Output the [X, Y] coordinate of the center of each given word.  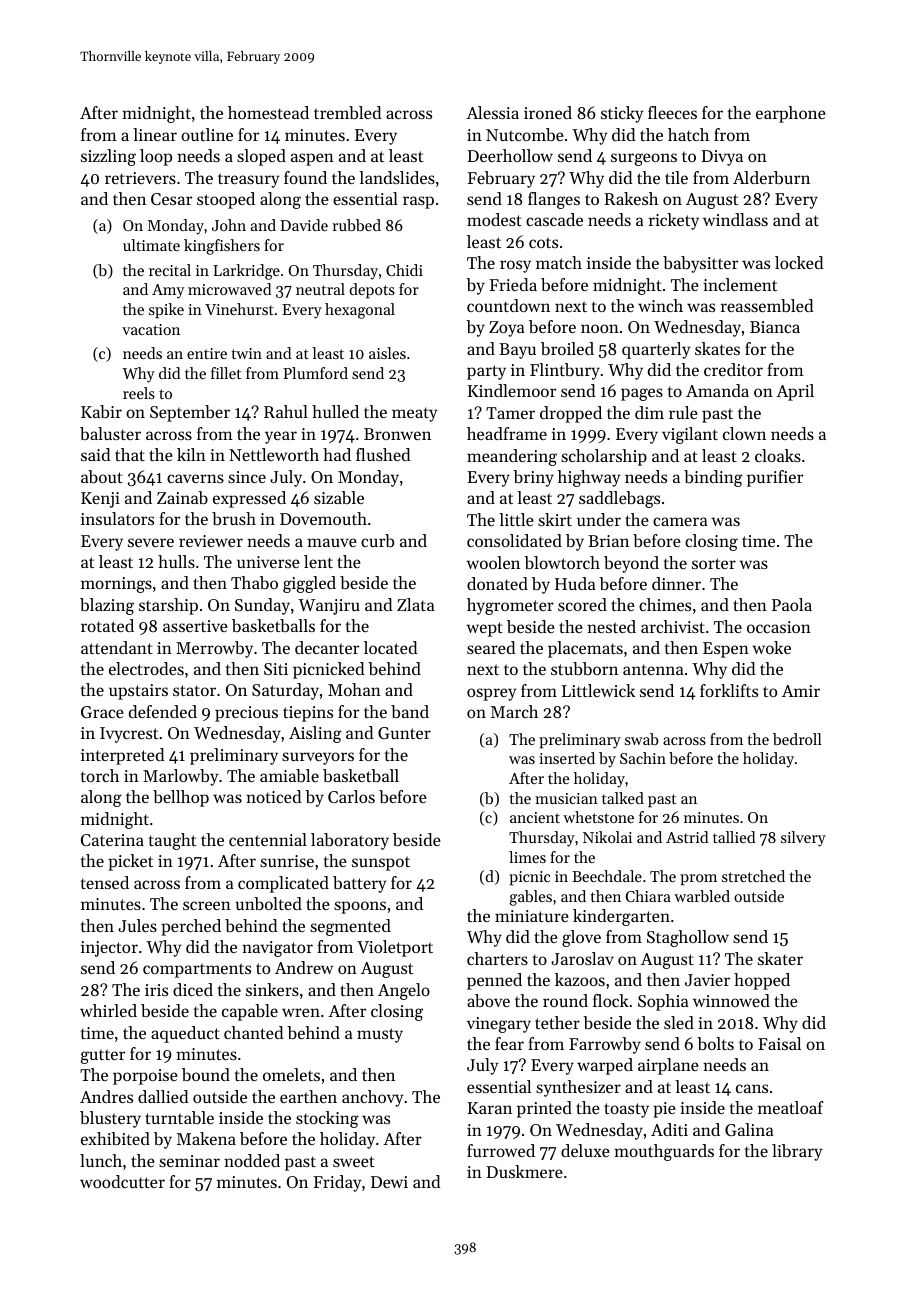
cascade [554, 219]
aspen [312, 159]
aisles [387, 353]
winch [660, 305]
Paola [792, 604]
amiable [289, 775]
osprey [492, 694]
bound [206, 1074]
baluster [110, 433]
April [795, 392]
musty [380, 1035]
